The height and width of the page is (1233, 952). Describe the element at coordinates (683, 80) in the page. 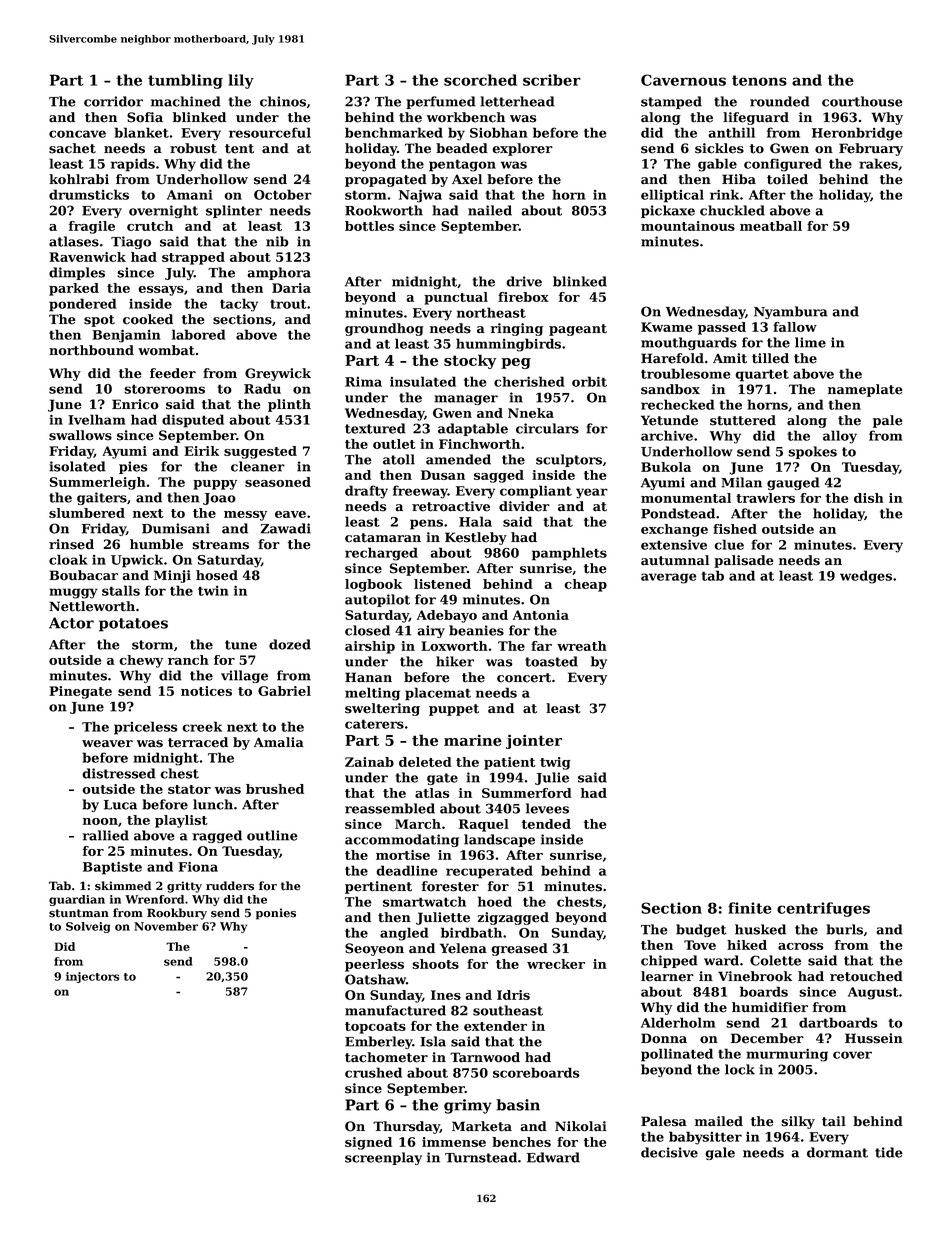

I see `Cavernous` at that location.
